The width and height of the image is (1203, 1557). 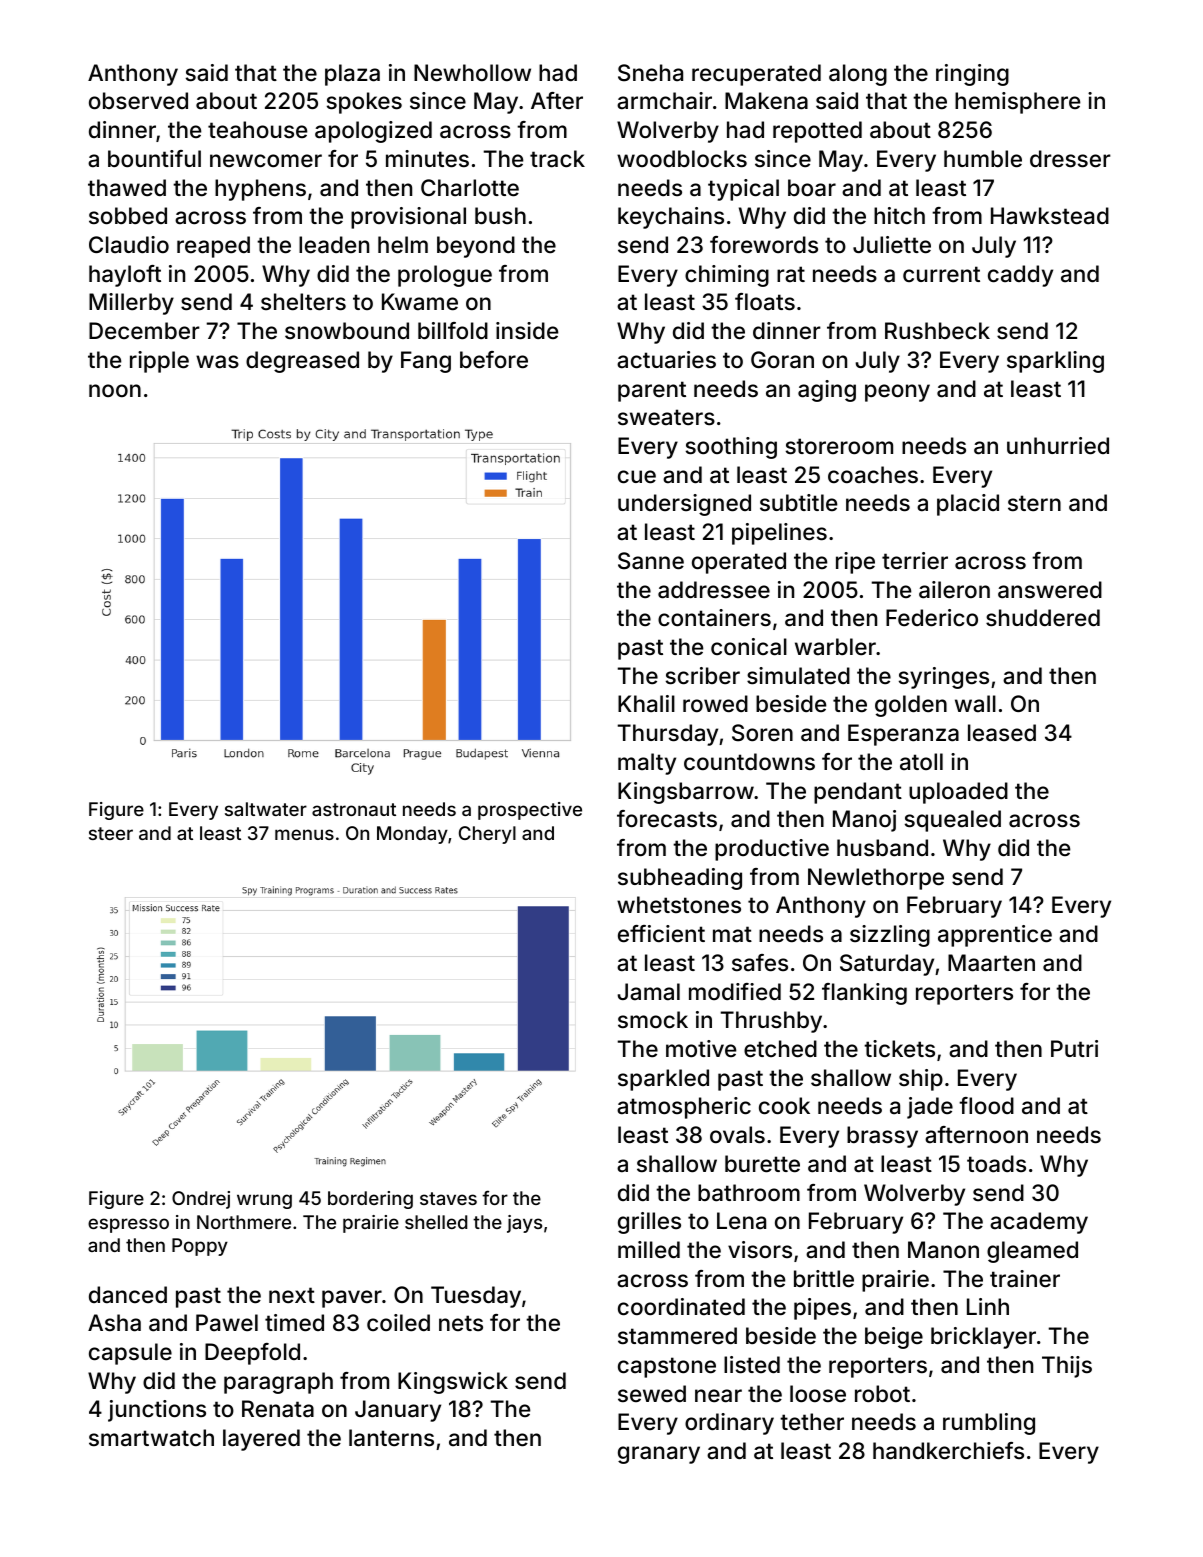 What do you see at coordinates (1074, 1048) in the image?
I see `Putri` at bounding box center [1074, 1048].
